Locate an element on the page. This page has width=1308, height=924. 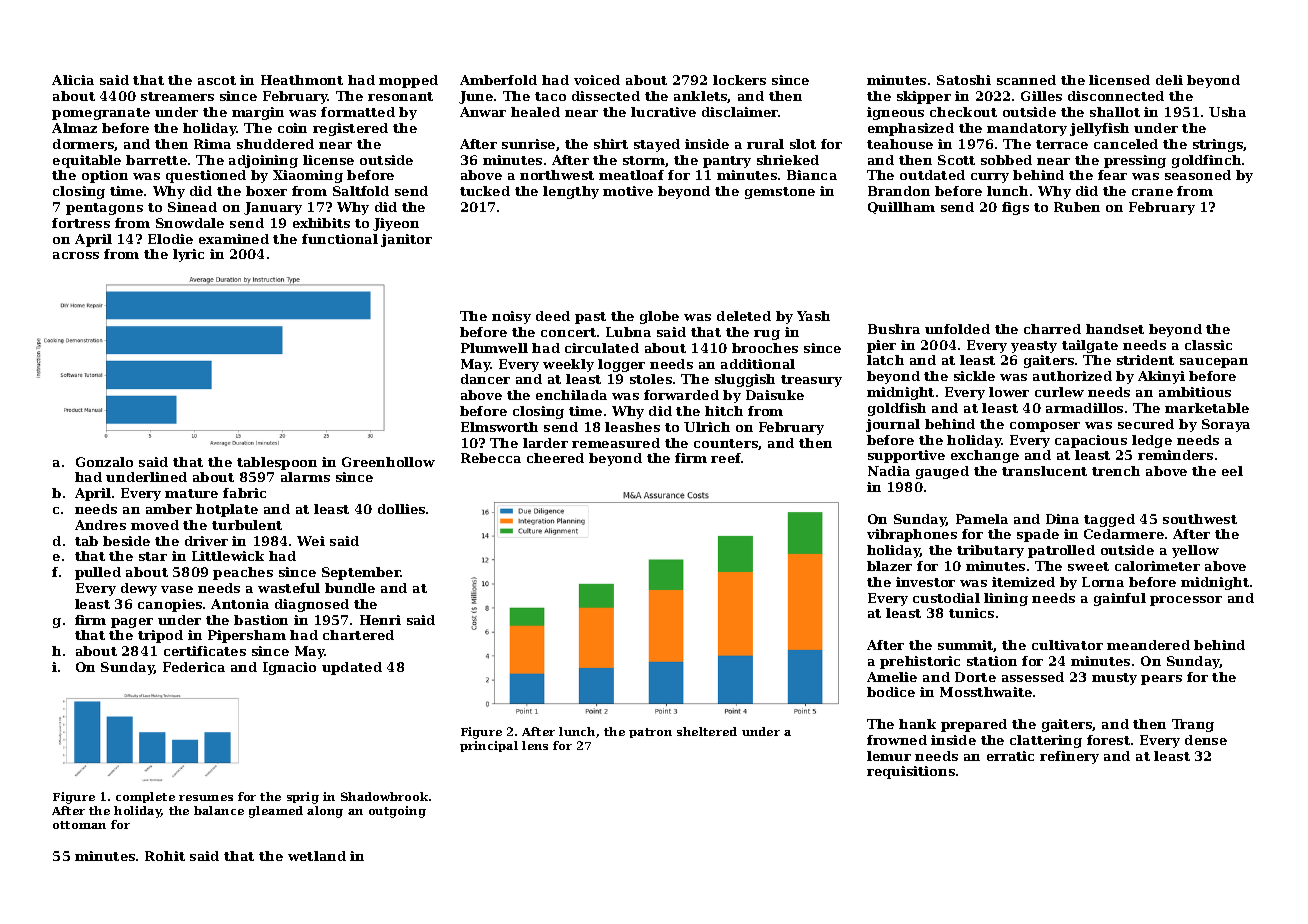
ascot is located at coordinates (217, 80).
